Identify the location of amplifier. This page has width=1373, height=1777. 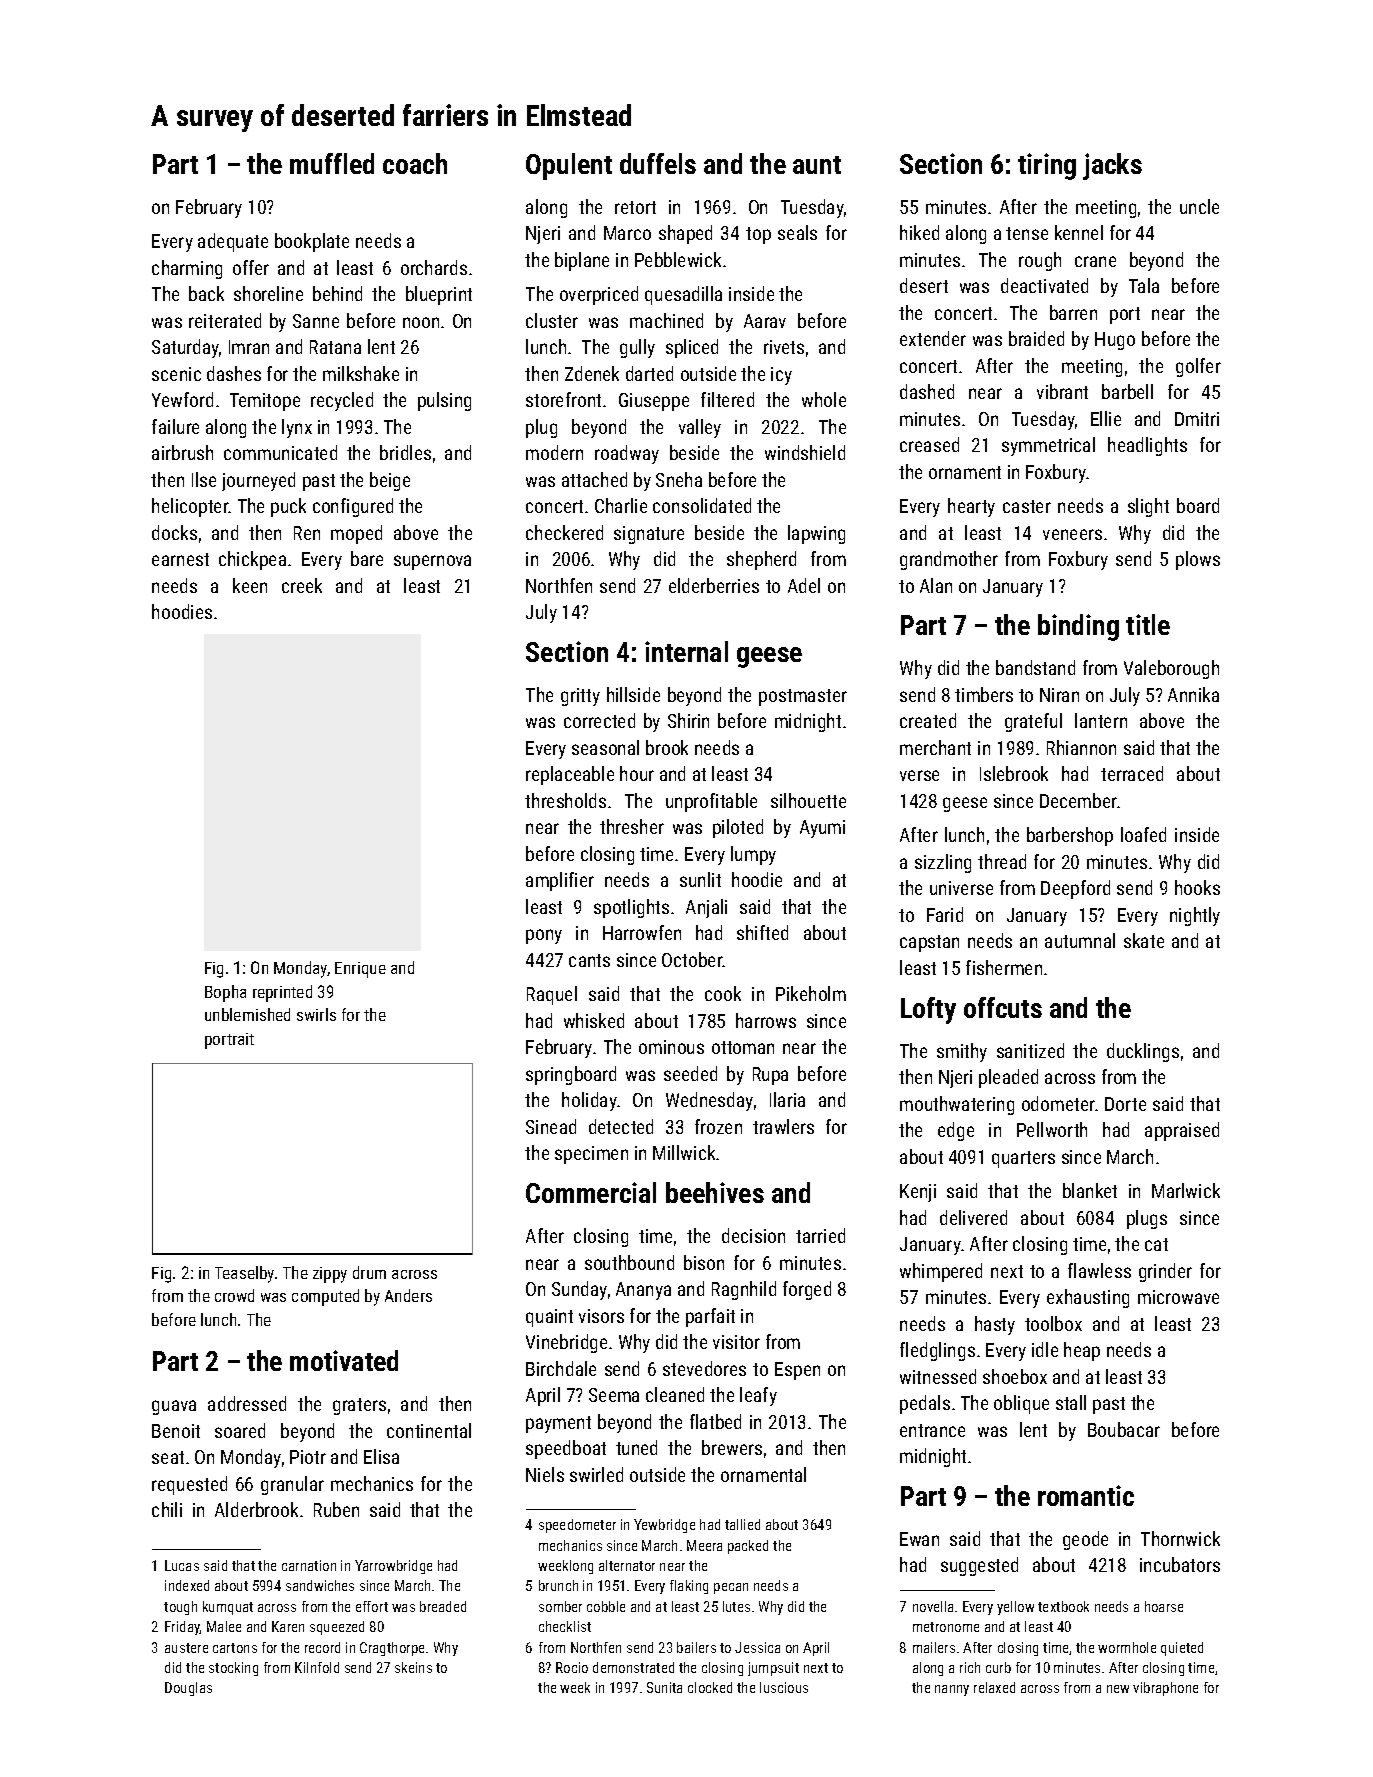
(560, 881).
